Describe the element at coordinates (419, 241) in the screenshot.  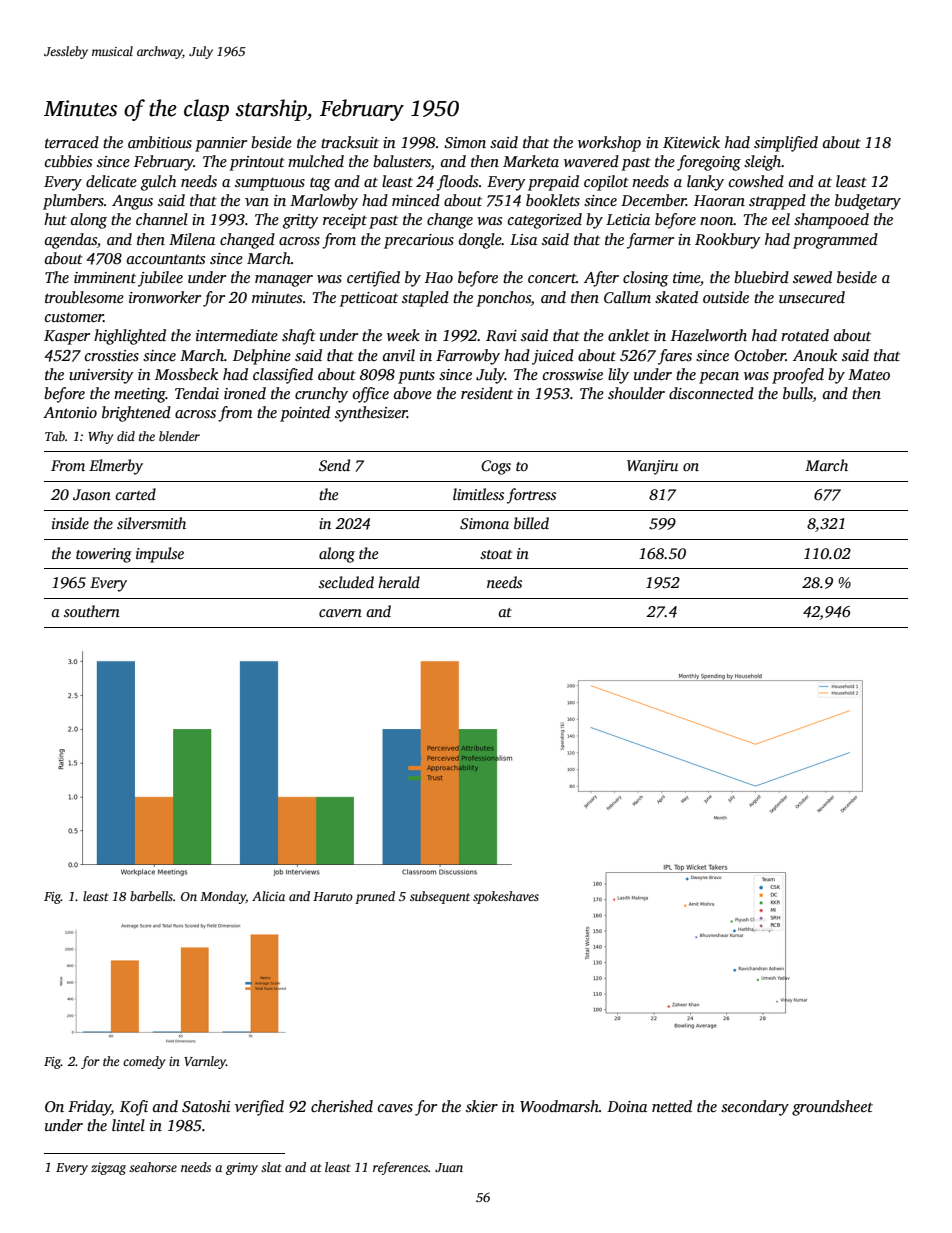
I see `precarious` at that location.
